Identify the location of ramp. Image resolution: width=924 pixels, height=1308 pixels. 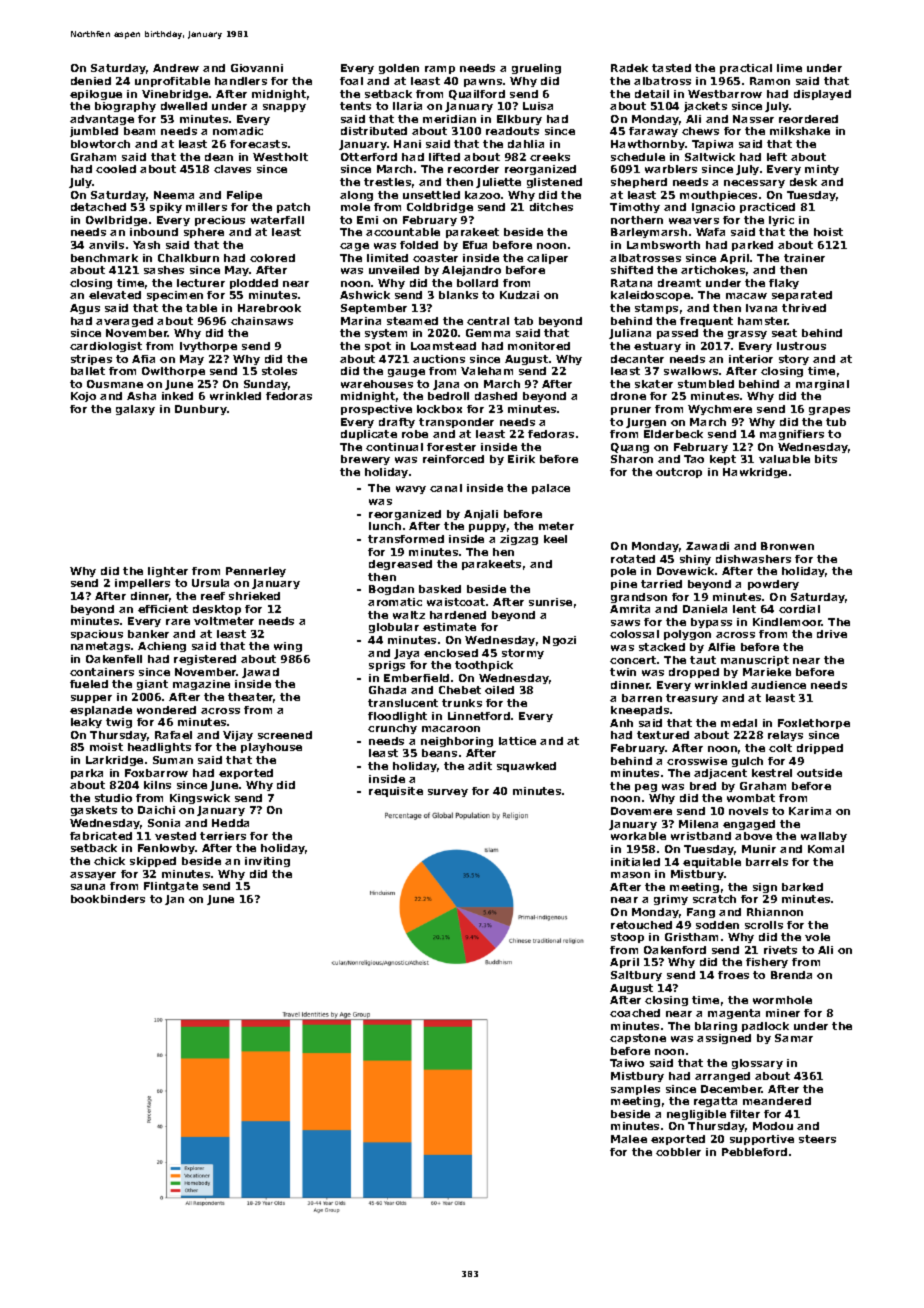
(440, 70).
